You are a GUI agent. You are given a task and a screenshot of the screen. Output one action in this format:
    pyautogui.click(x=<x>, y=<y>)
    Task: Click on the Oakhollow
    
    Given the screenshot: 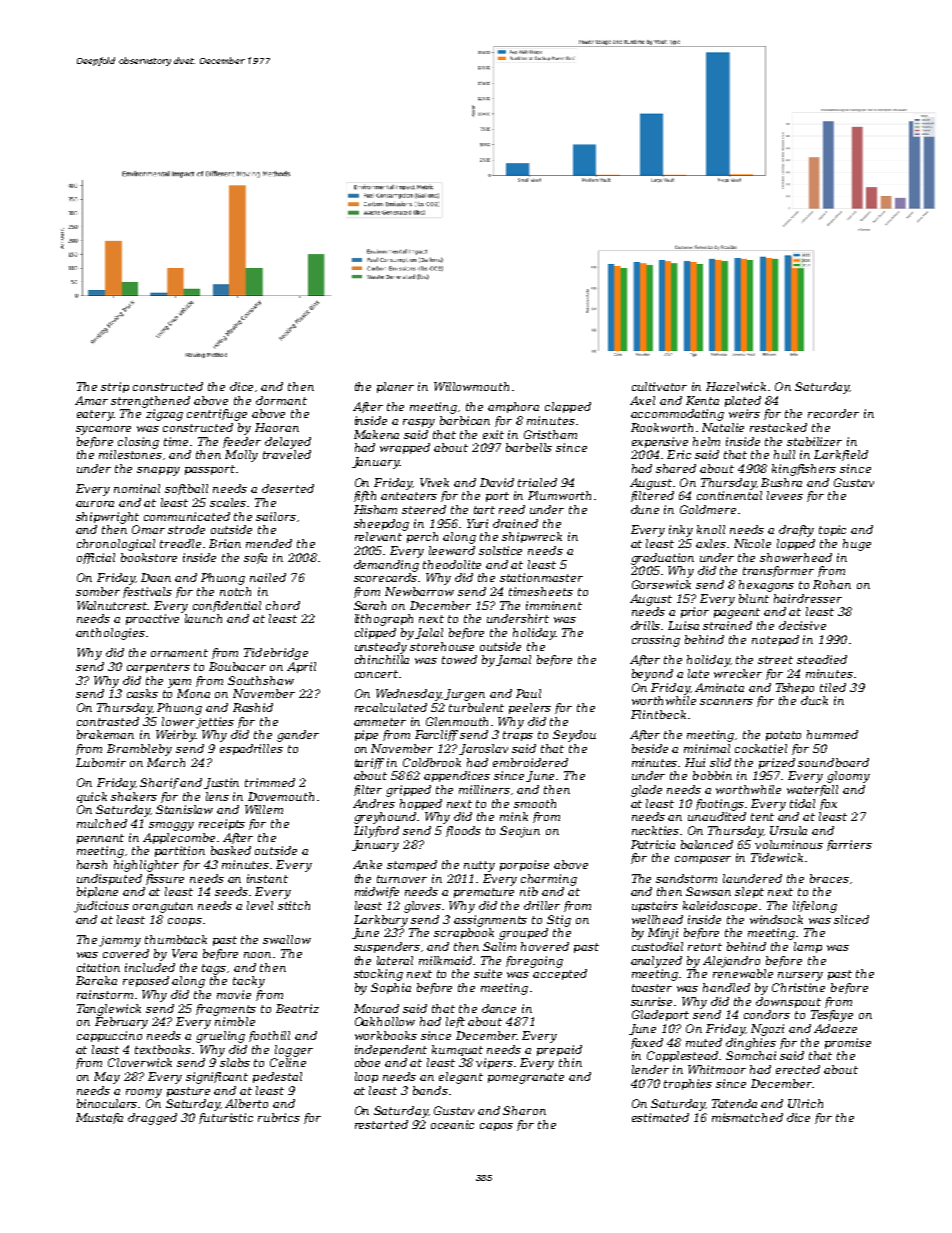 What is the action you would take?
    pyautogui.click(x=385, y=1021)
